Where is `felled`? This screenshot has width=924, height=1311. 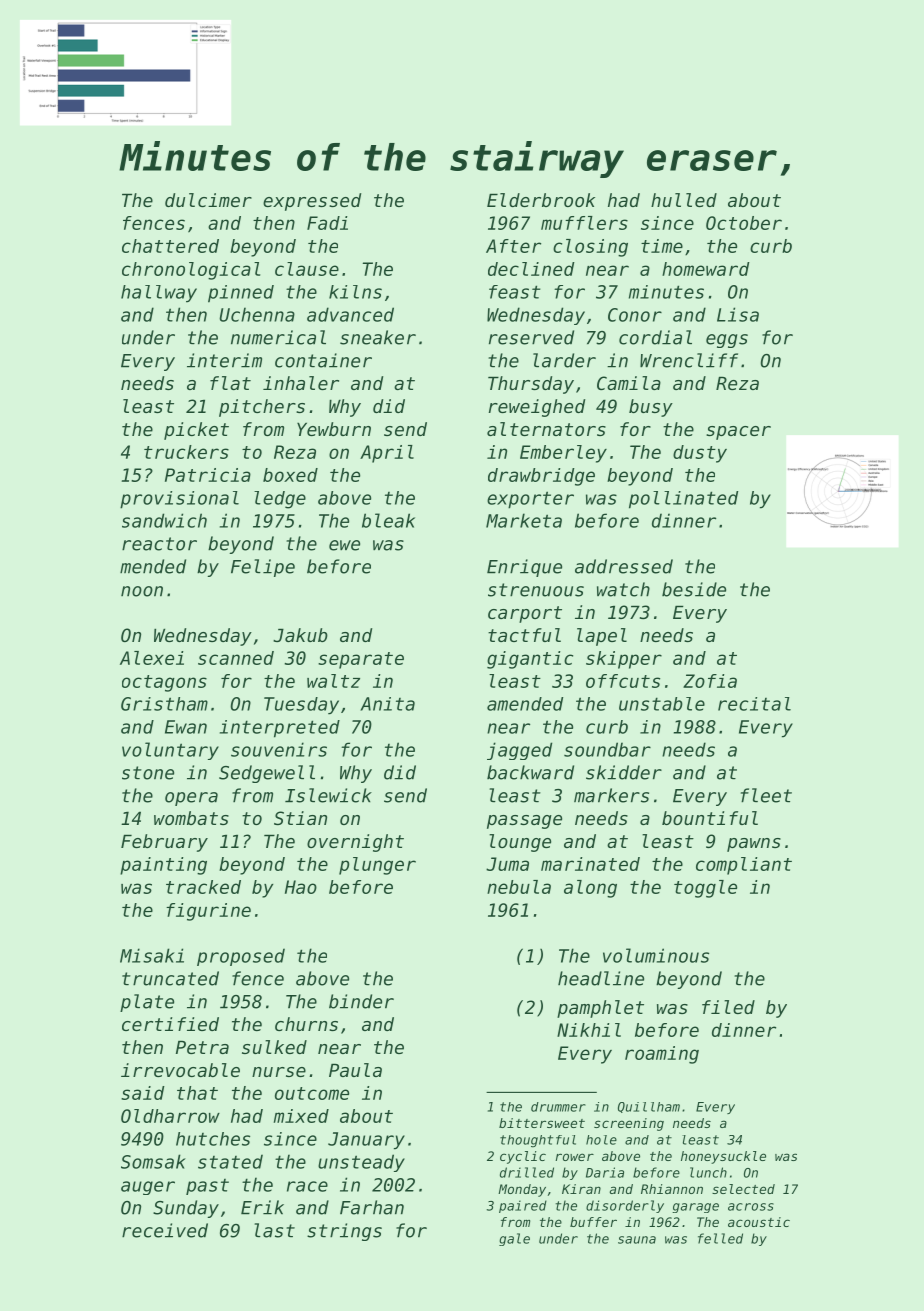 felled is located at coordinates (720, 1238).
